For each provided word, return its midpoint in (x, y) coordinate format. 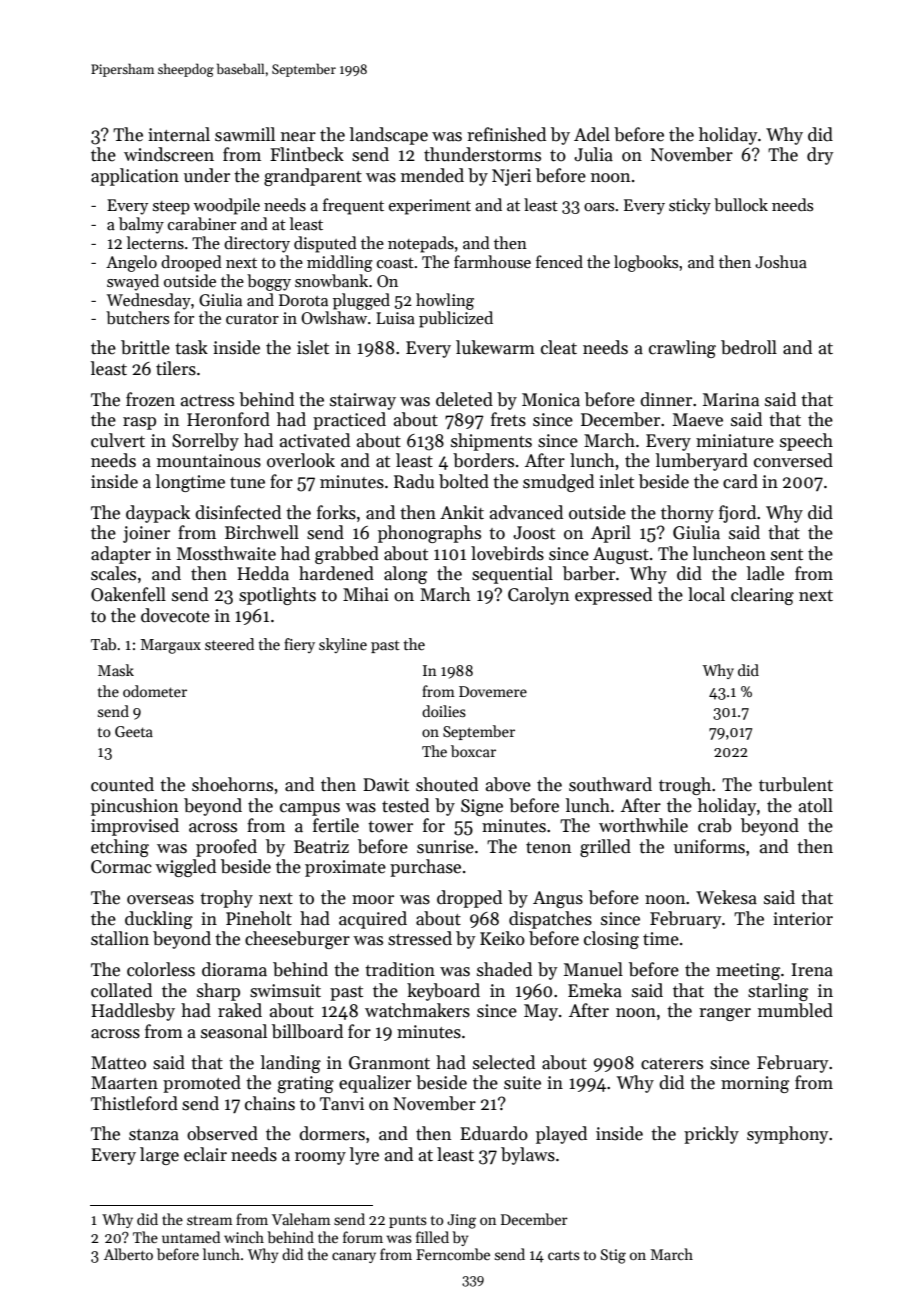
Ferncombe (453, 1254)
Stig (613, 1256)
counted (122, 784)
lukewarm (495, 347)
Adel (592, 134)
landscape (389, 136)
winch (244, 1237)
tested (405, 805)
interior (803, 919)
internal (179, 134)
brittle (145, 347)
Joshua (781, 261)
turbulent (796, 784)
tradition (400, 969)
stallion (120, 938)
